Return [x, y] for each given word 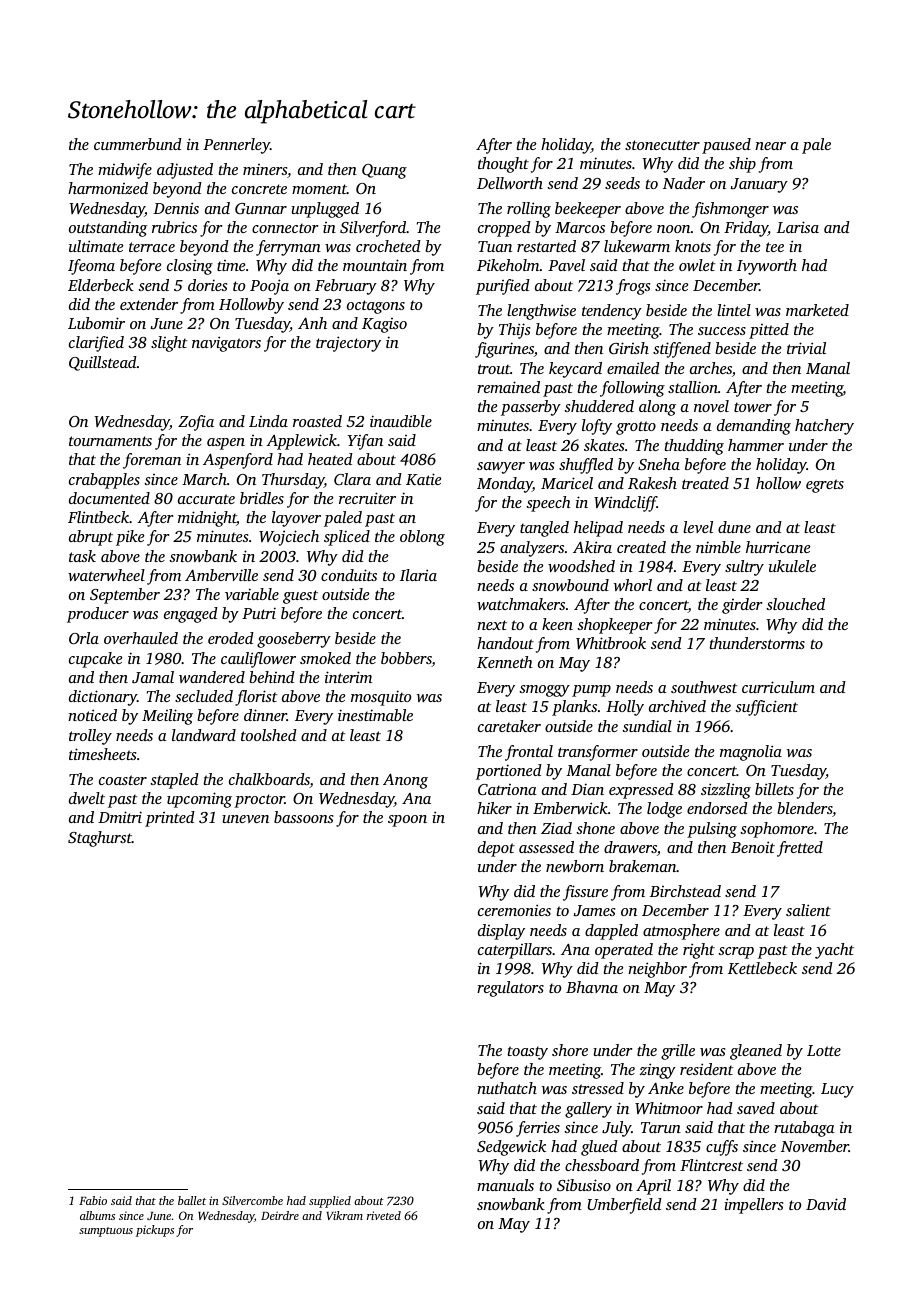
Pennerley [236, 146]
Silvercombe [252, 1200]
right [699, 951]
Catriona [507, 789]
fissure [585, 893]
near [770, 146]
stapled [174, 781]
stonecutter [662, 145]
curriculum [778, 687]
